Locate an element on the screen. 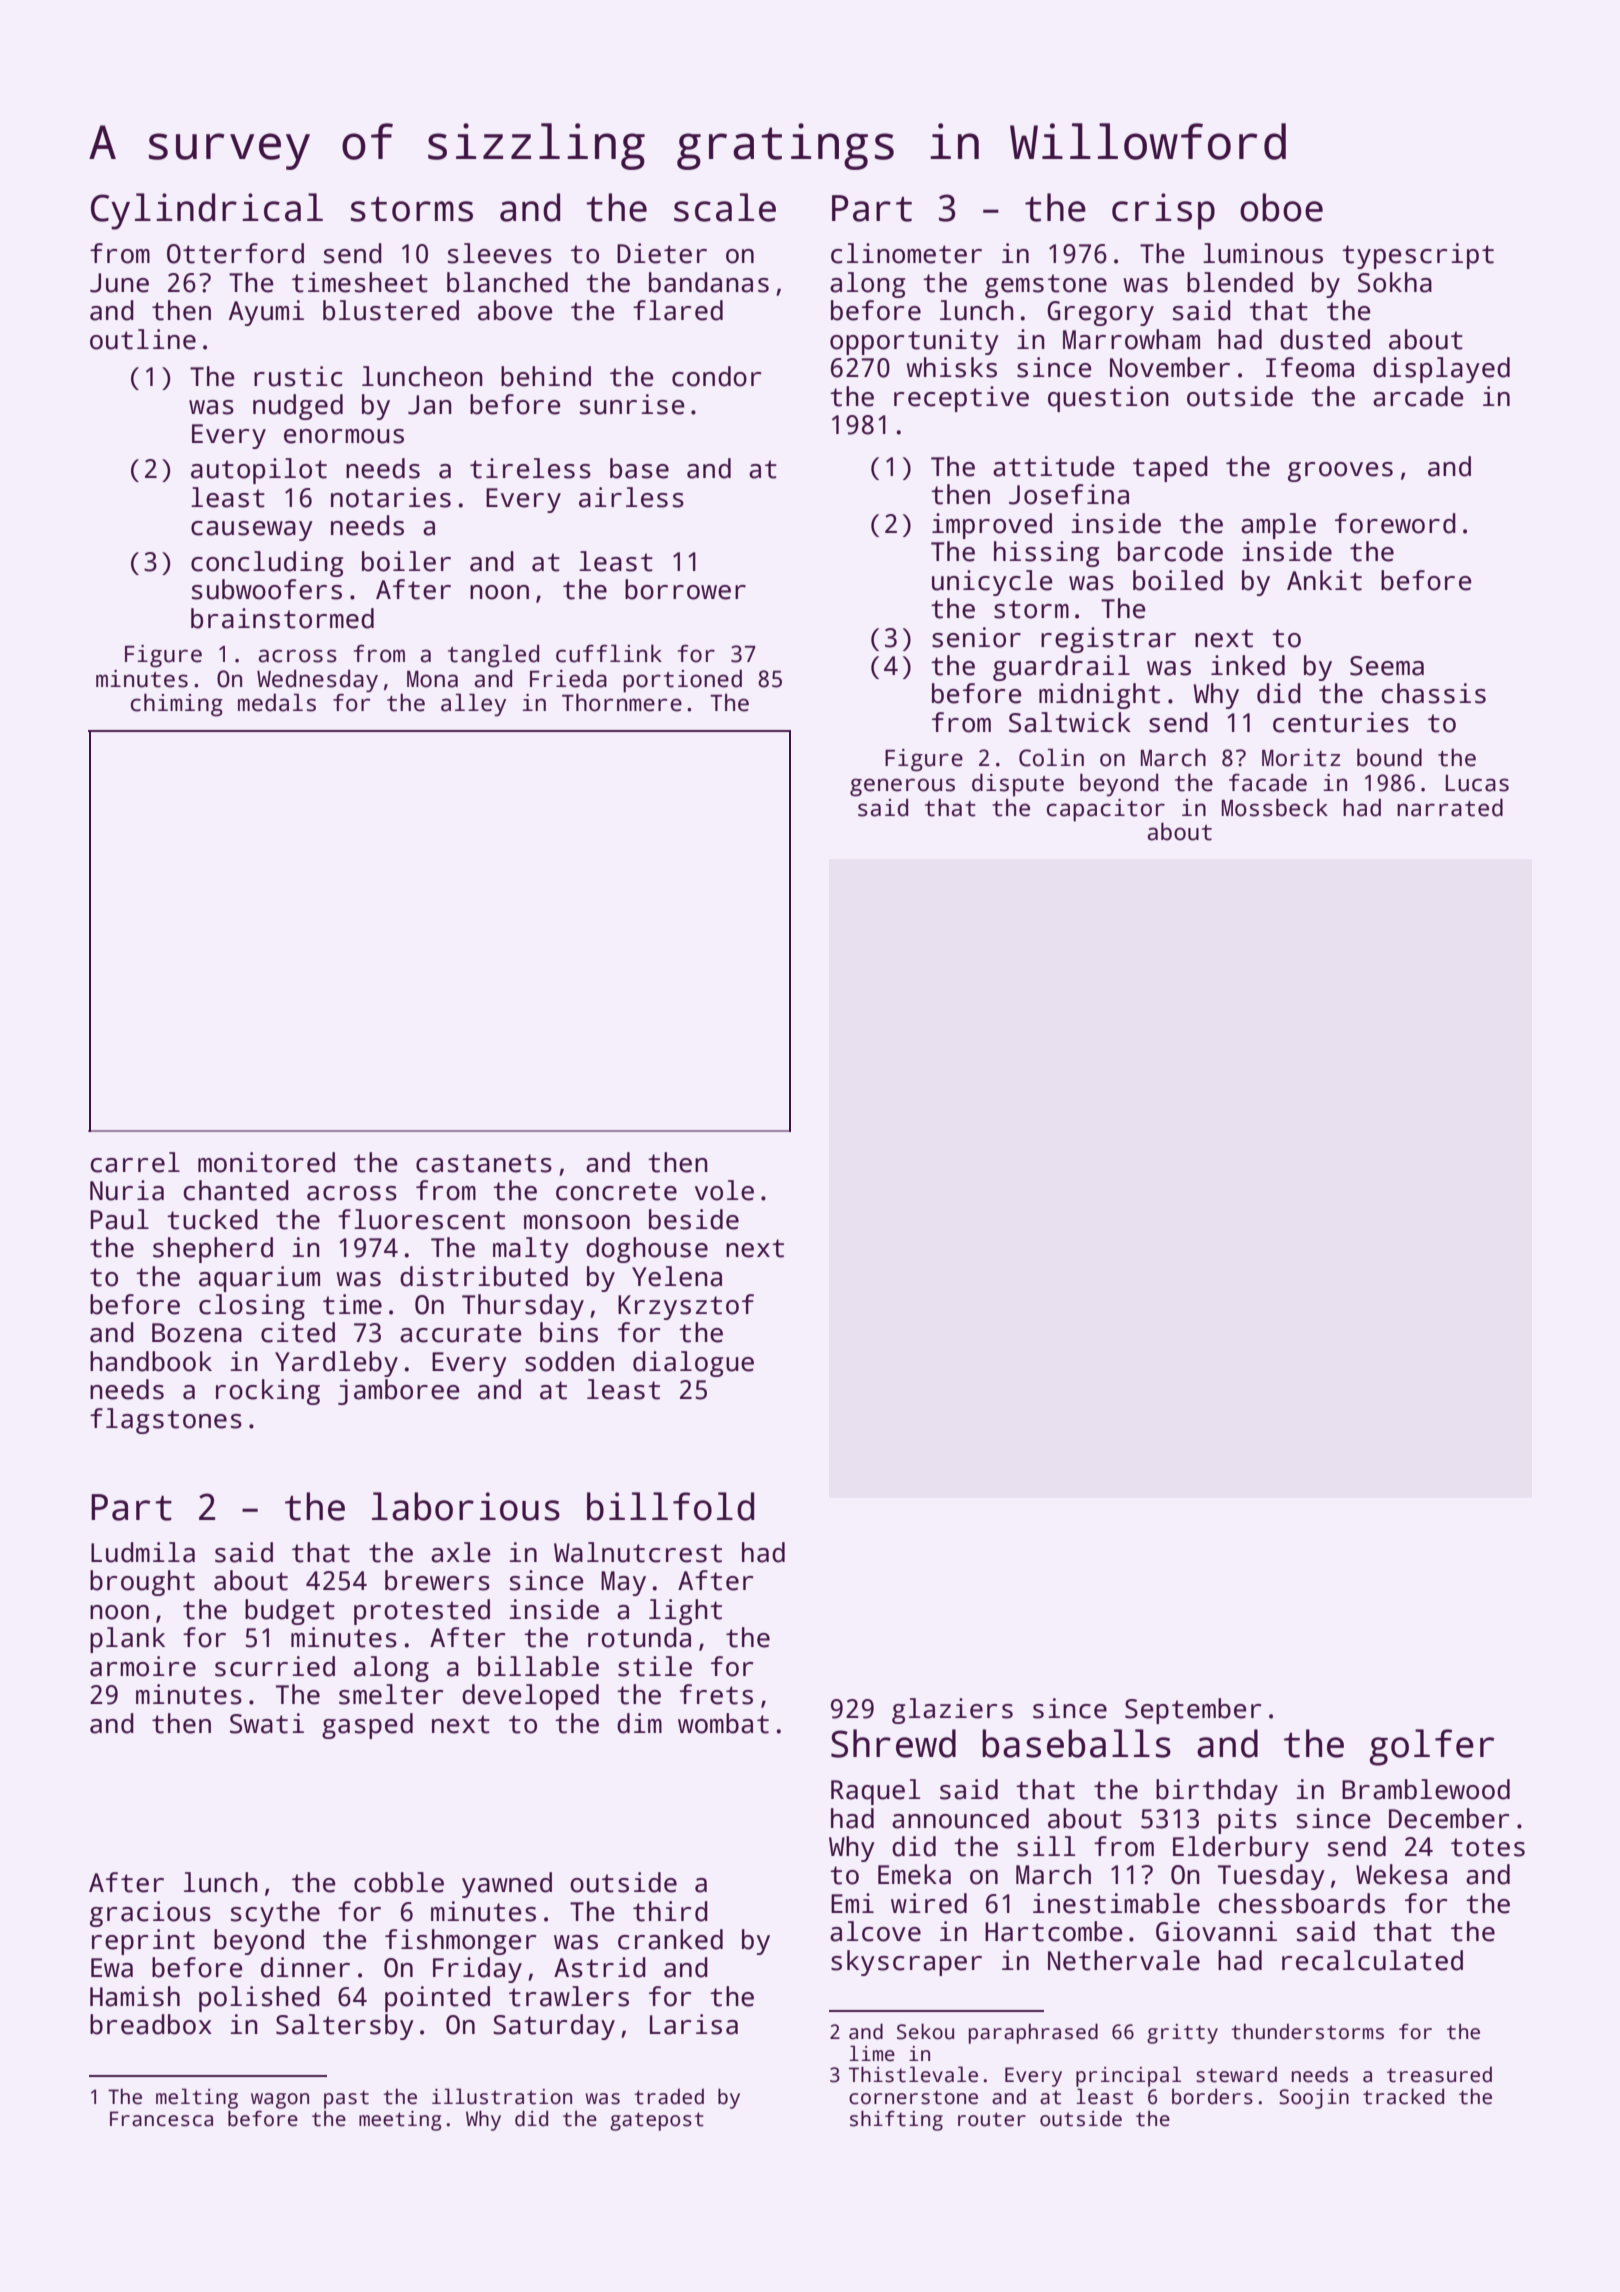 The height and width of the screenshot is (2292, 1620). tracked is located at coordinates (1403, 2096).
